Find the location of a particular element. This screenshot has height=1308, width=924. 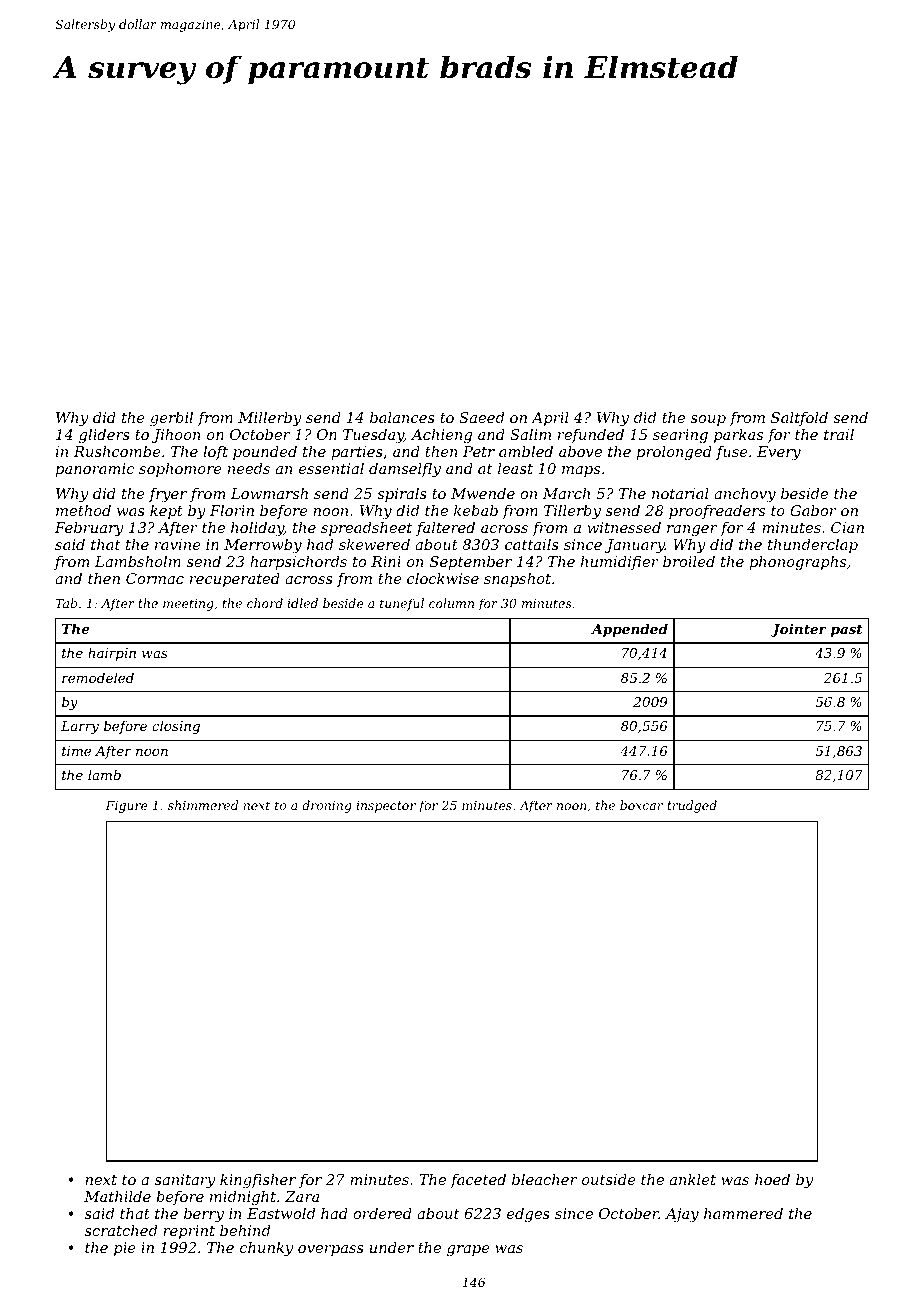

boxcar is located at coordinates (641, 805).
